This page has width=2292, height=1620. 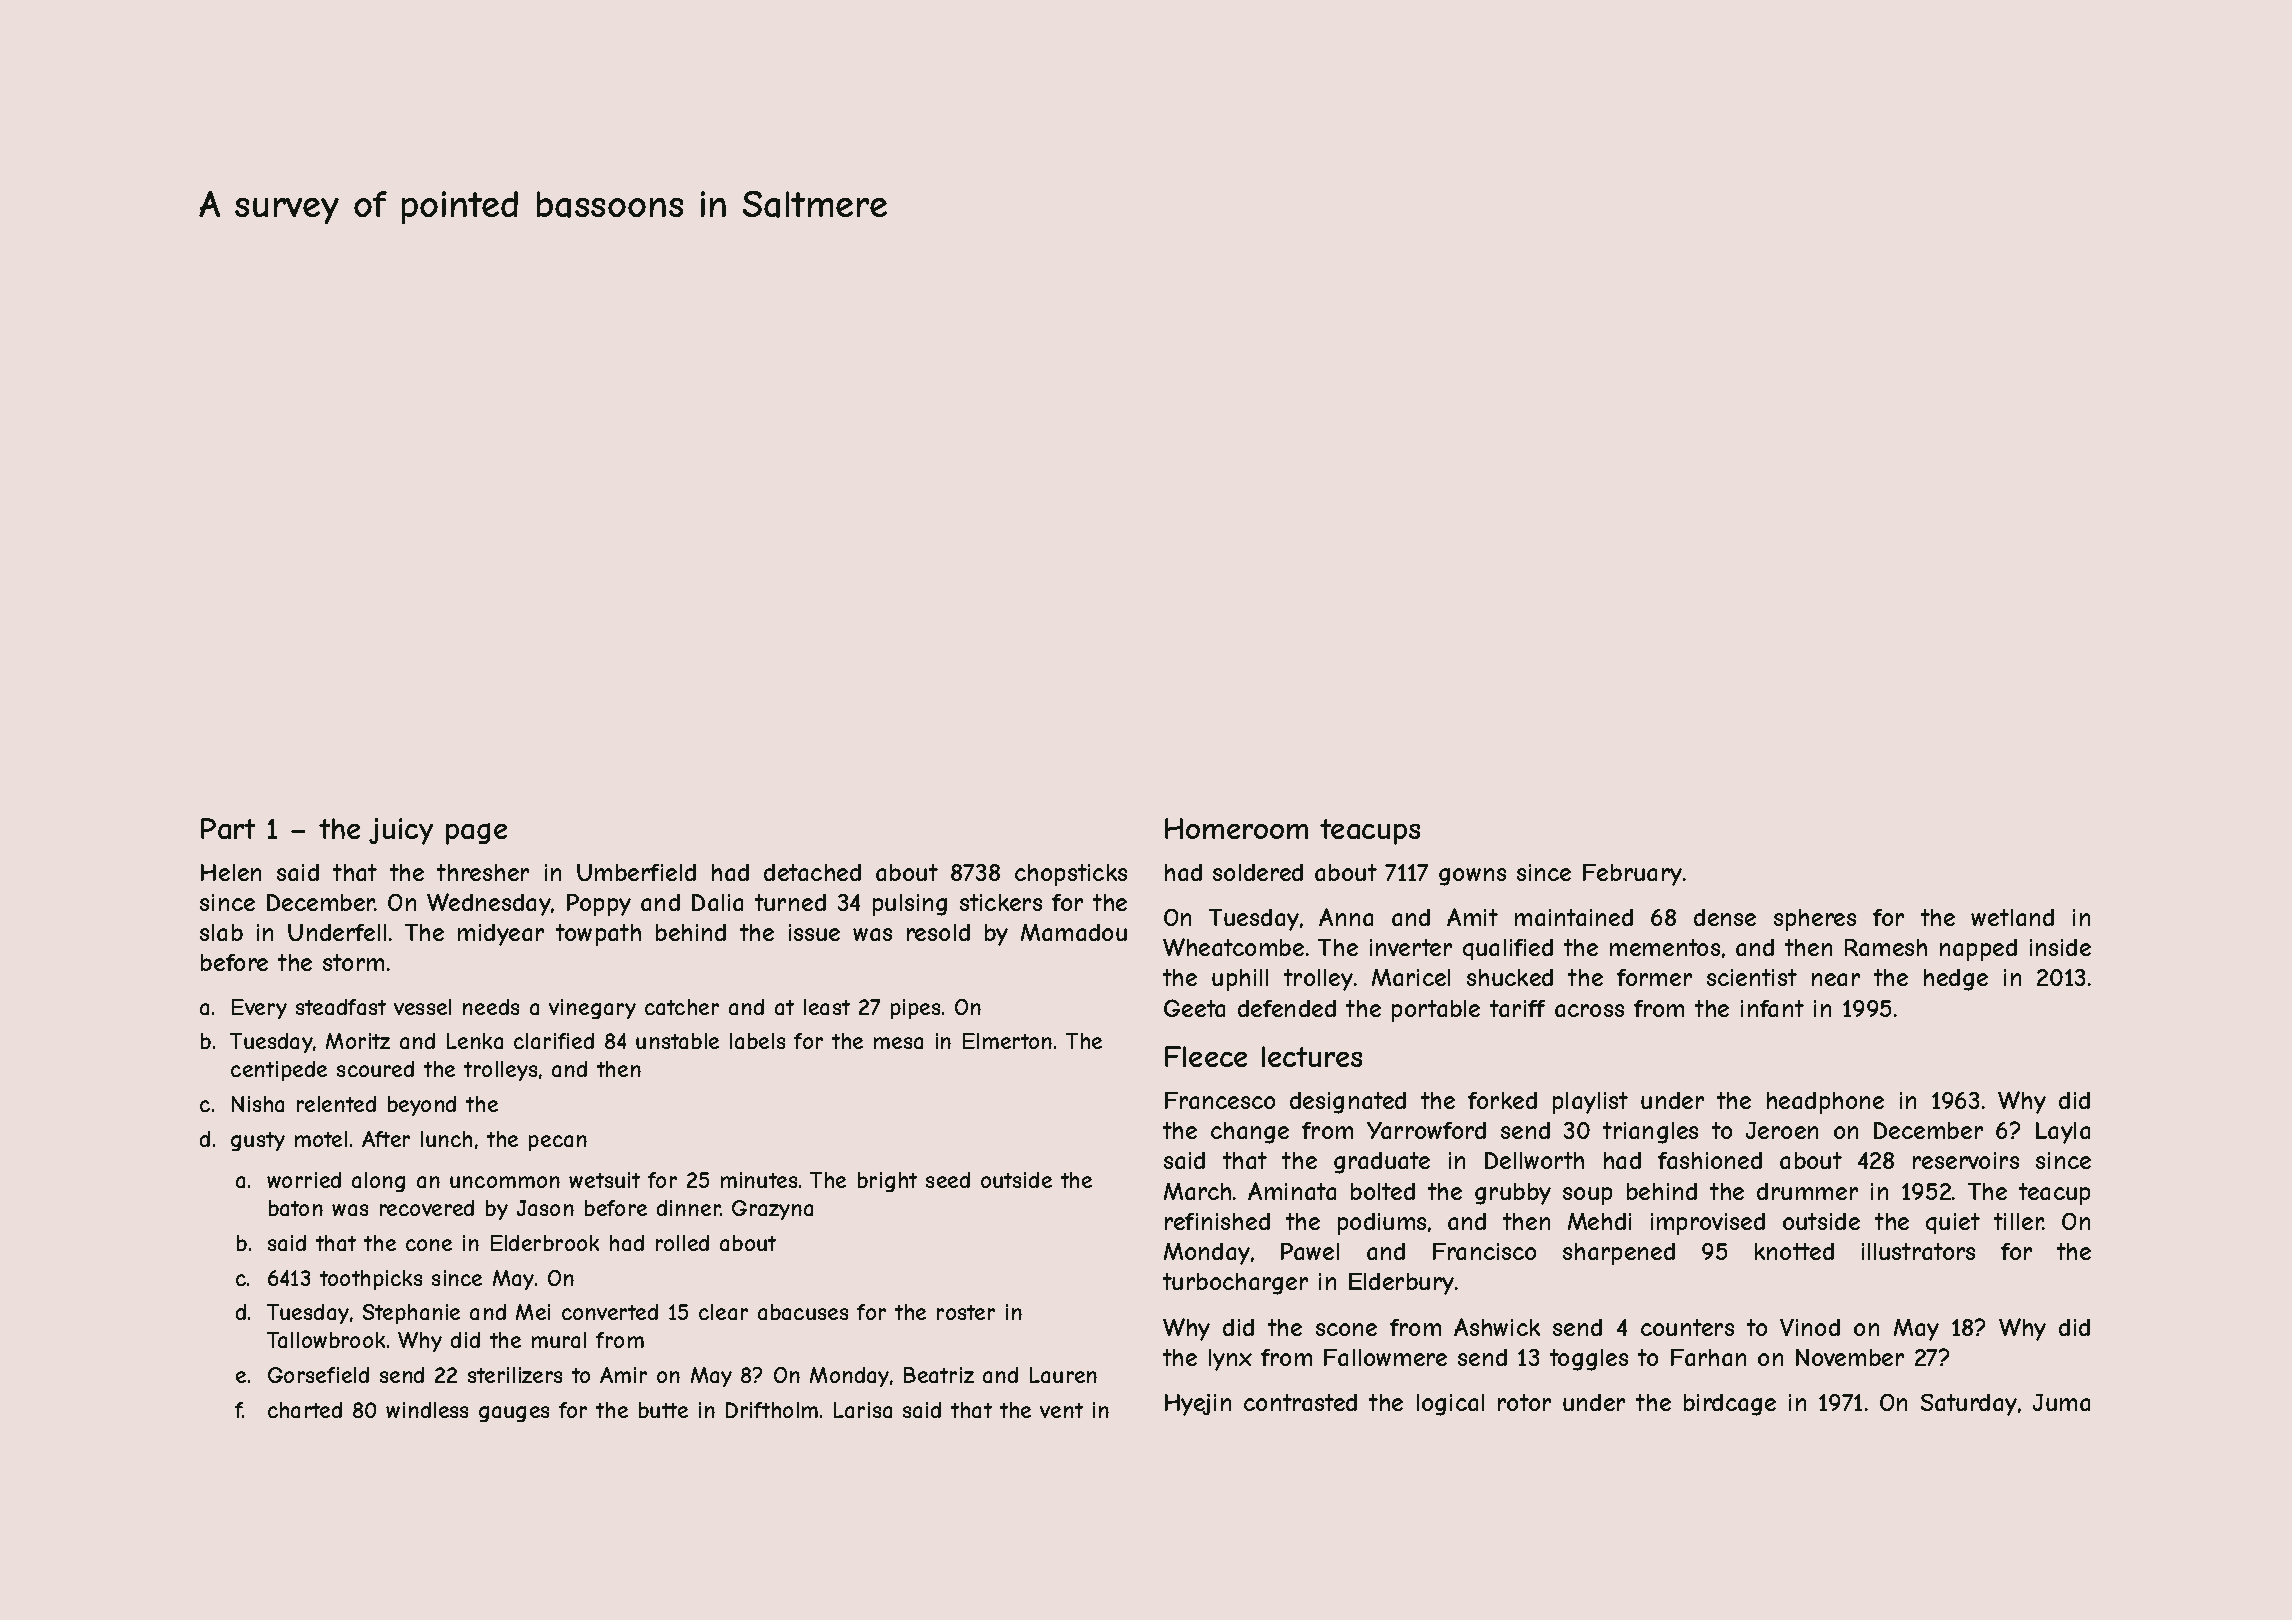 I want to click on Part, so click(x=228, y=828).
